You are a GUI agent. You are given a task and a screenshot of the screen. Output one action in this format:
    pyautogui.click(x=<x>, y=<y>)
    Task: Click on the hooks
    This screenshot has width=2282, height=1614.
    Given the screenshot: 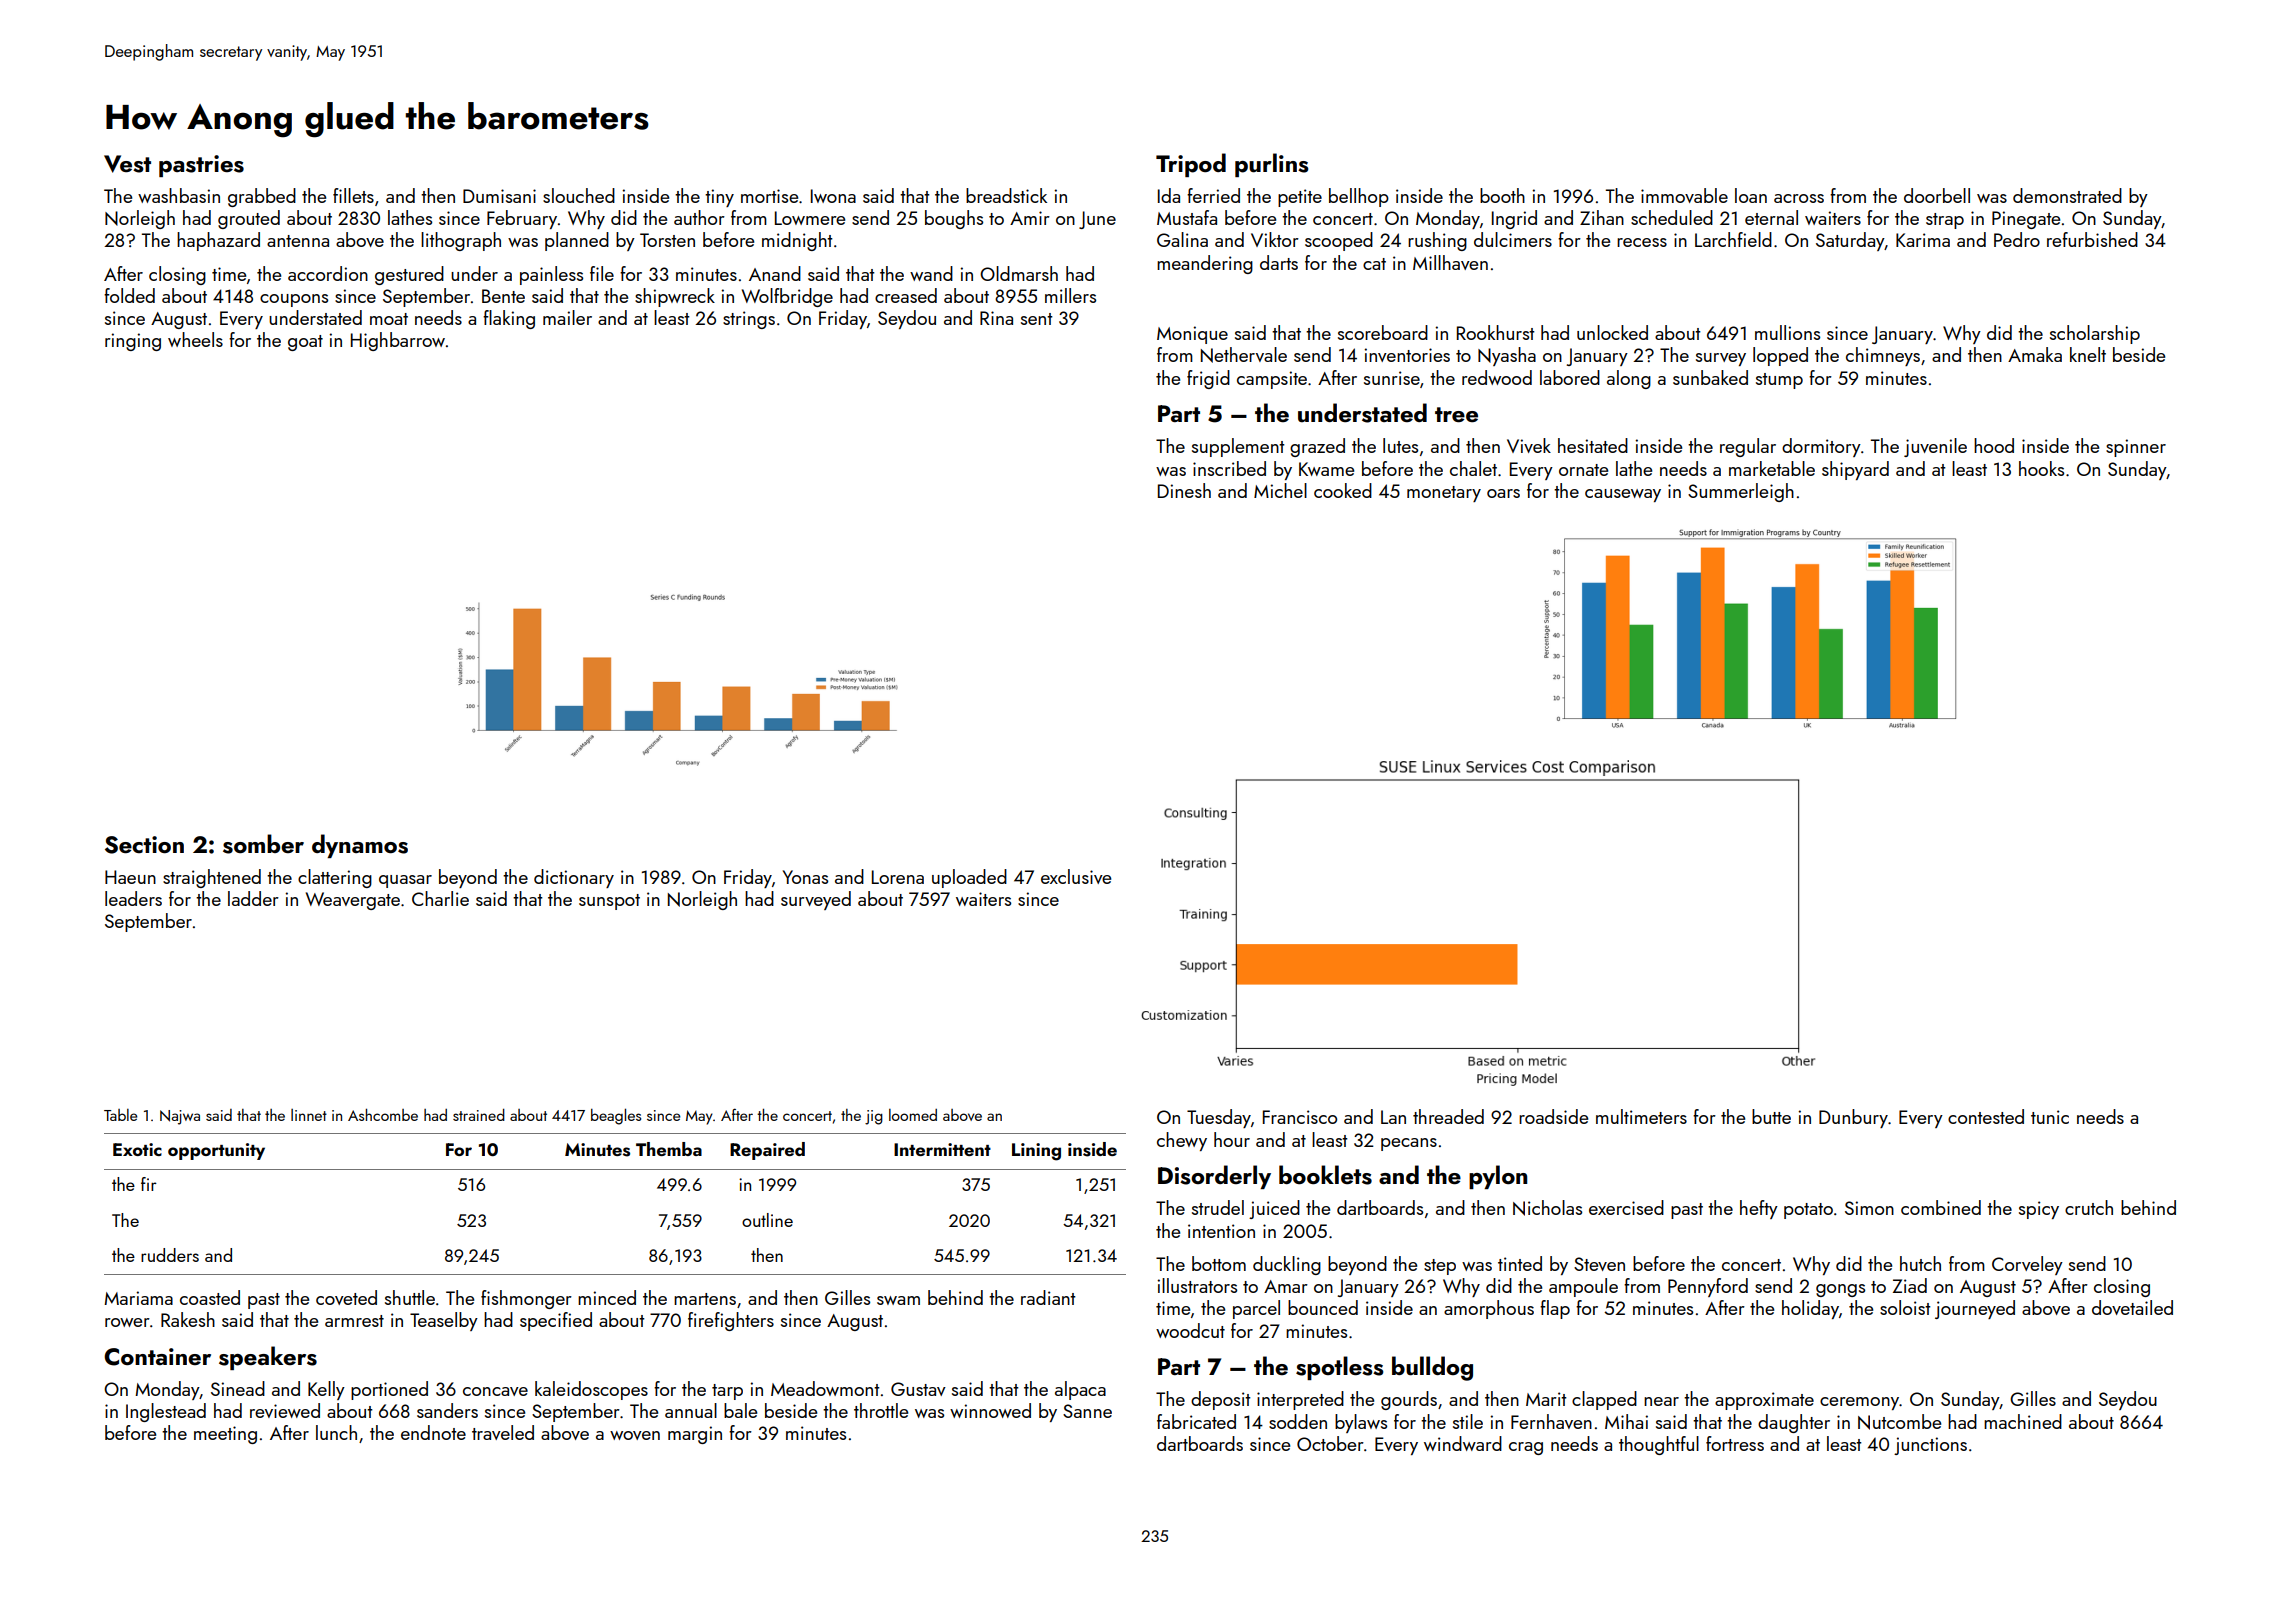 What is the action you would take?
    pyautogui.click(x=2041, y=468)
